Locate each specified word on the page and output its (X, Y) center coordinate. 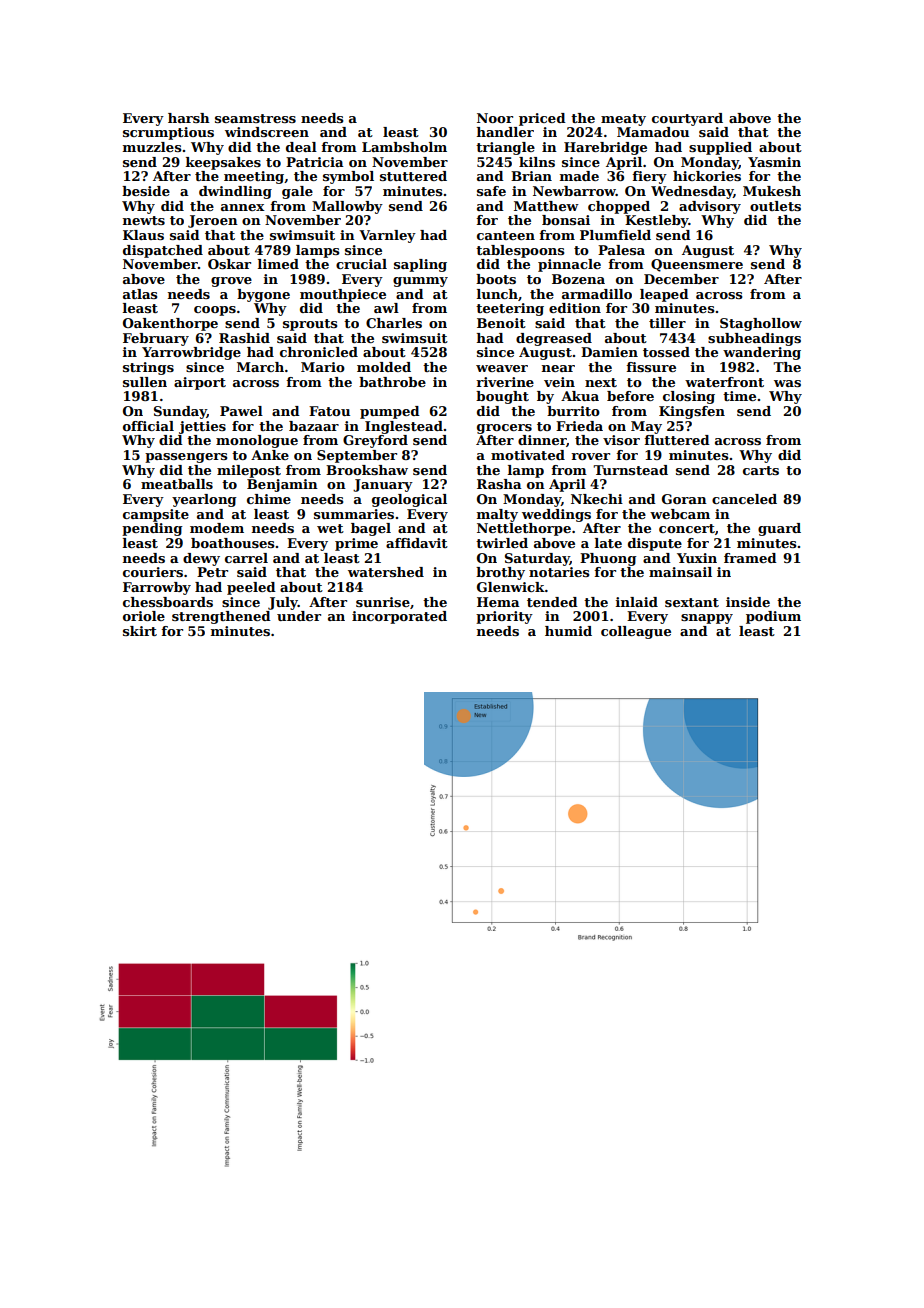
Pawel (241, 411)
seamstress (255, 118)
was (787, 383)
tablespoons (520, 251)
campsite (156, 515)
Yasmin (774, 162)
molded (384, 367)
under (299, 616)
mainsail (680, 572)
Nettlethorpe (524, 529)
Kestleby (657, 221)
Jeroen (213, 221)
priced (542, 119)
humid (568, 631)
